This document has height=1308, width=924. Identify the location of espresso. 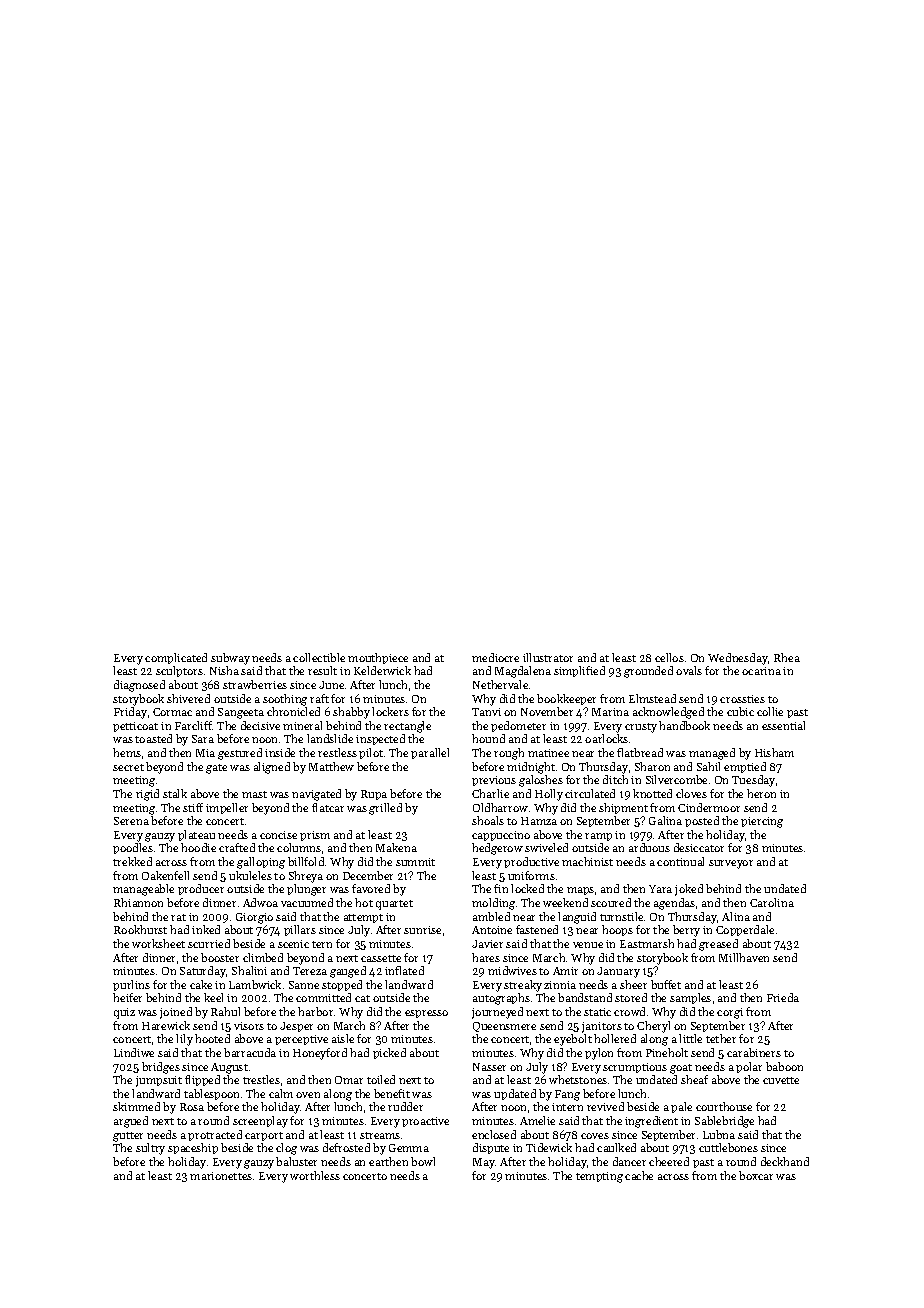
(426, 1014).
